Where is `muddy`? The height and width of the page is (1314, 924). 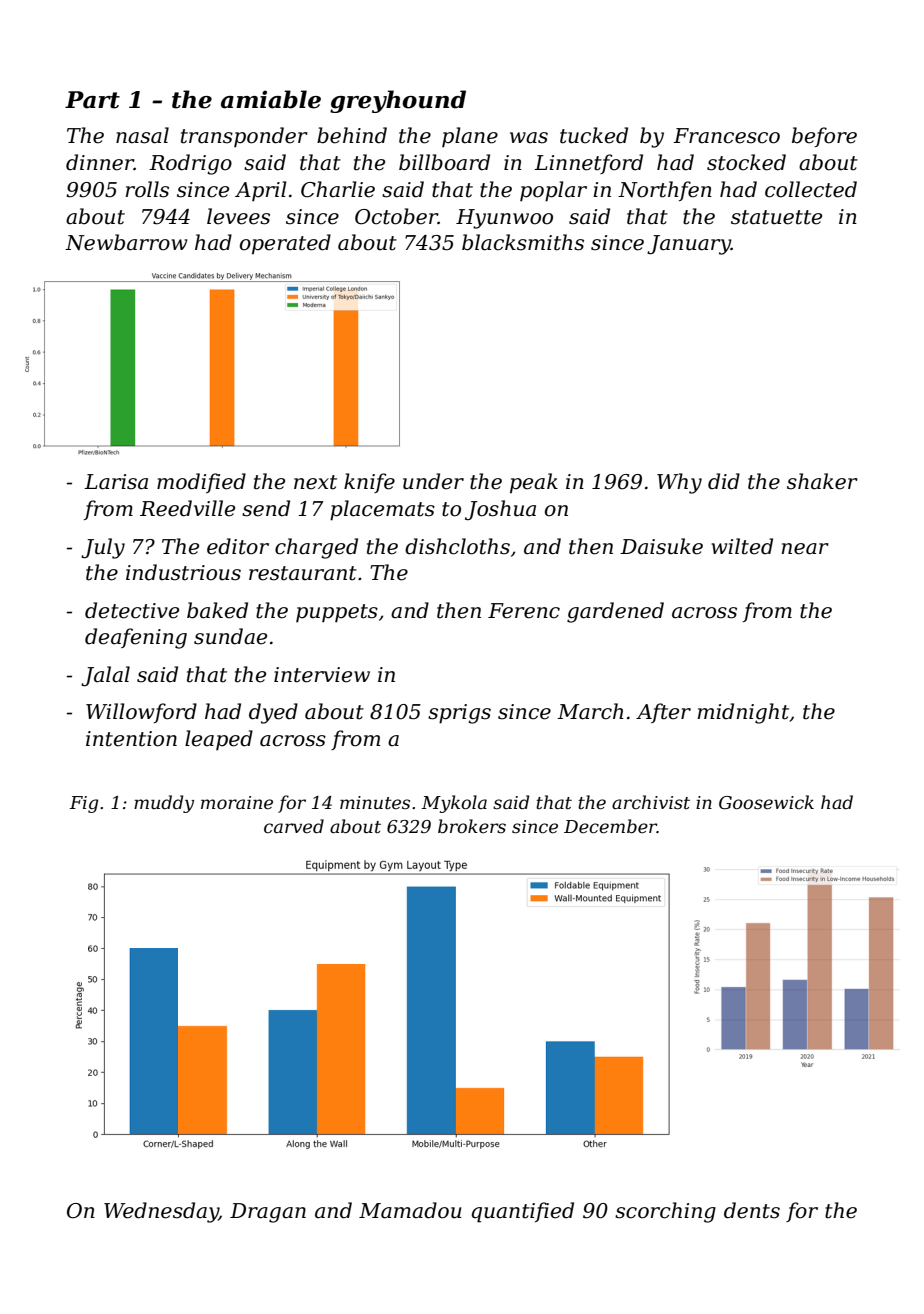
muddy is located at coordinates (164, 804).
